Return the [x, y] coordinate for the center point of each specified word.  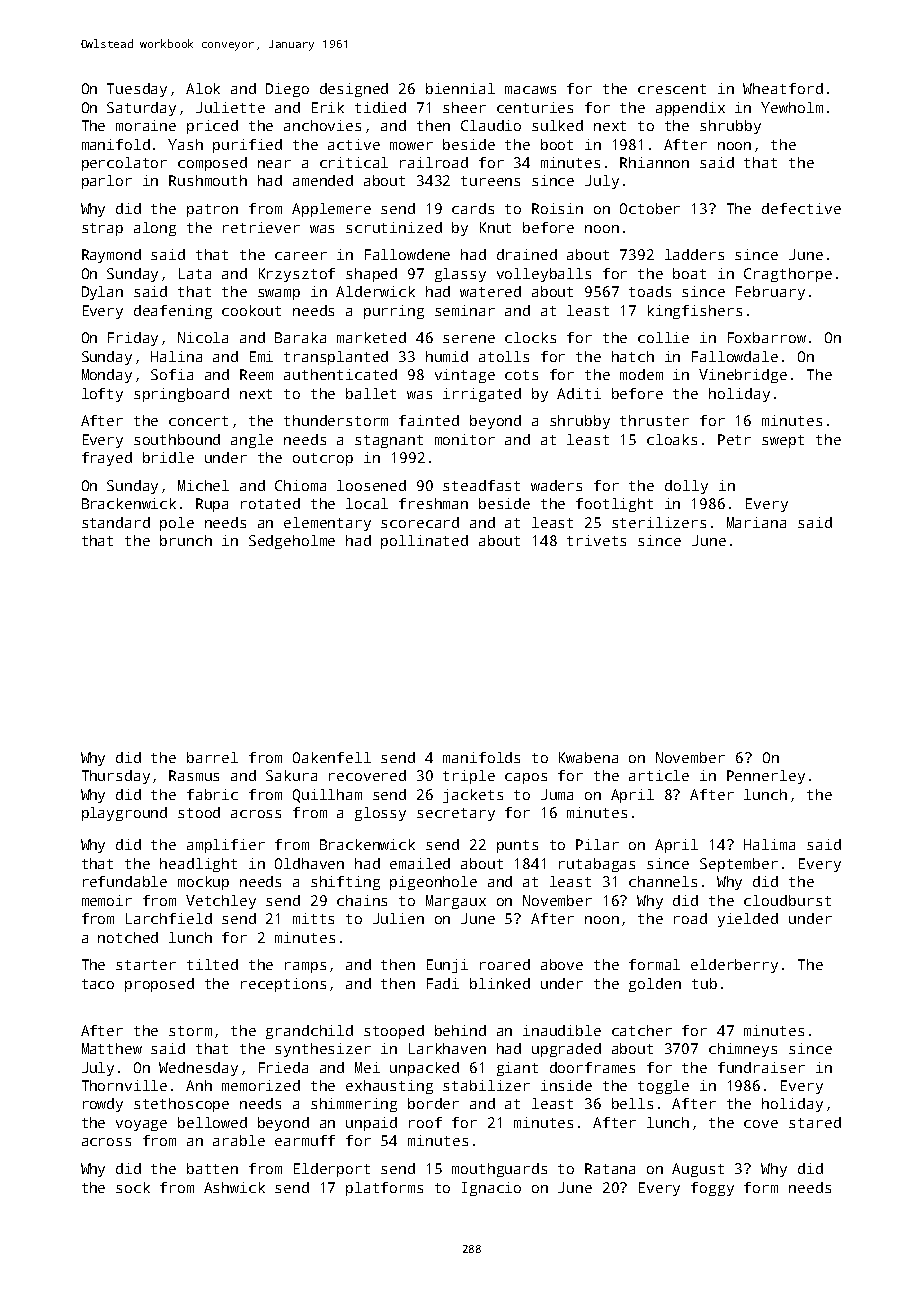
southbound [177, 439]
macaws [530, 90]
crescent [672, 89]
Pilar [597, 844]
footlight [614, 505]
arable [239, 1140]
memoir [107, 900]
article [659, 775]
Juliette [230, 107]
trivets [596, 540]
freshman [433, 503]
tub [704, 983]
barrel [212, 757]
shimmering [354, 1105]
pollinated [424, 542]
